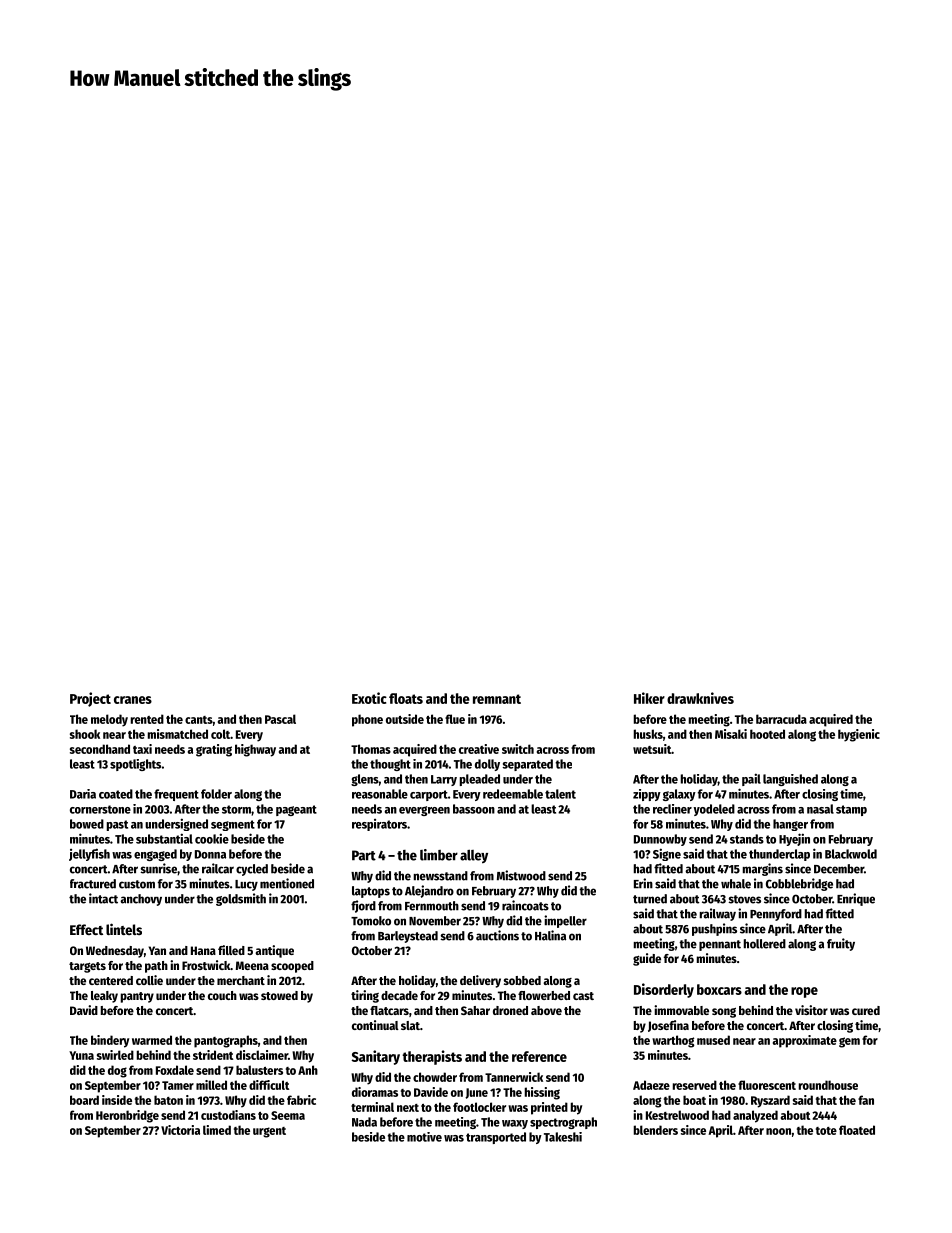 The height and width of the screenshot is (1233, 952). Describe the element at coordinates (376, 1057) in the screenshot. I see `Sanitary` at that location.
